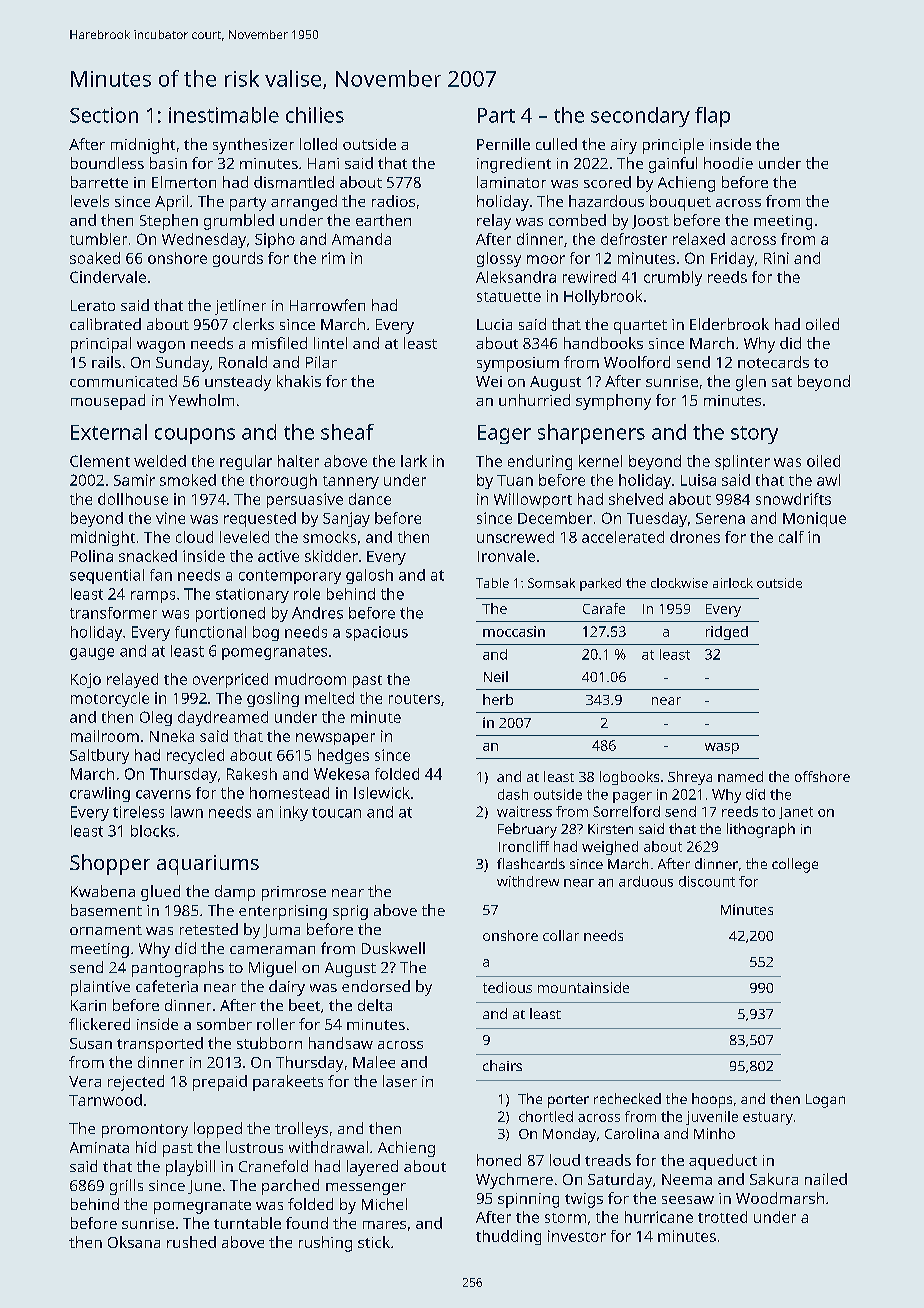  What do you see at coordinates (350, 912) in the screenshot?
I see `sprig` at bounding box center [350, 912].
